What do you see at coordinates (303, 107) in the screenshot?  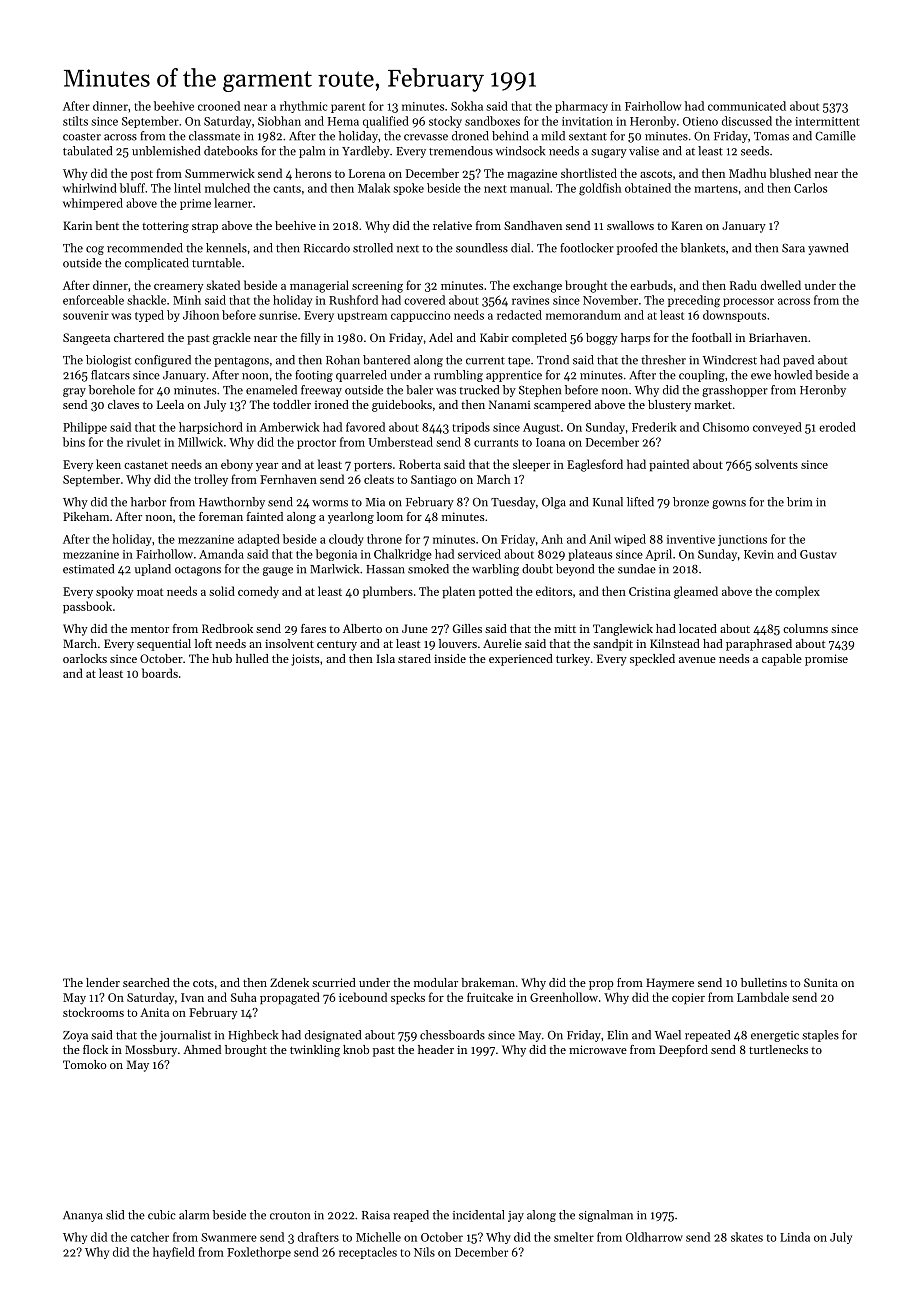 I see `rhythmic` at bounding box center [303, 107].
